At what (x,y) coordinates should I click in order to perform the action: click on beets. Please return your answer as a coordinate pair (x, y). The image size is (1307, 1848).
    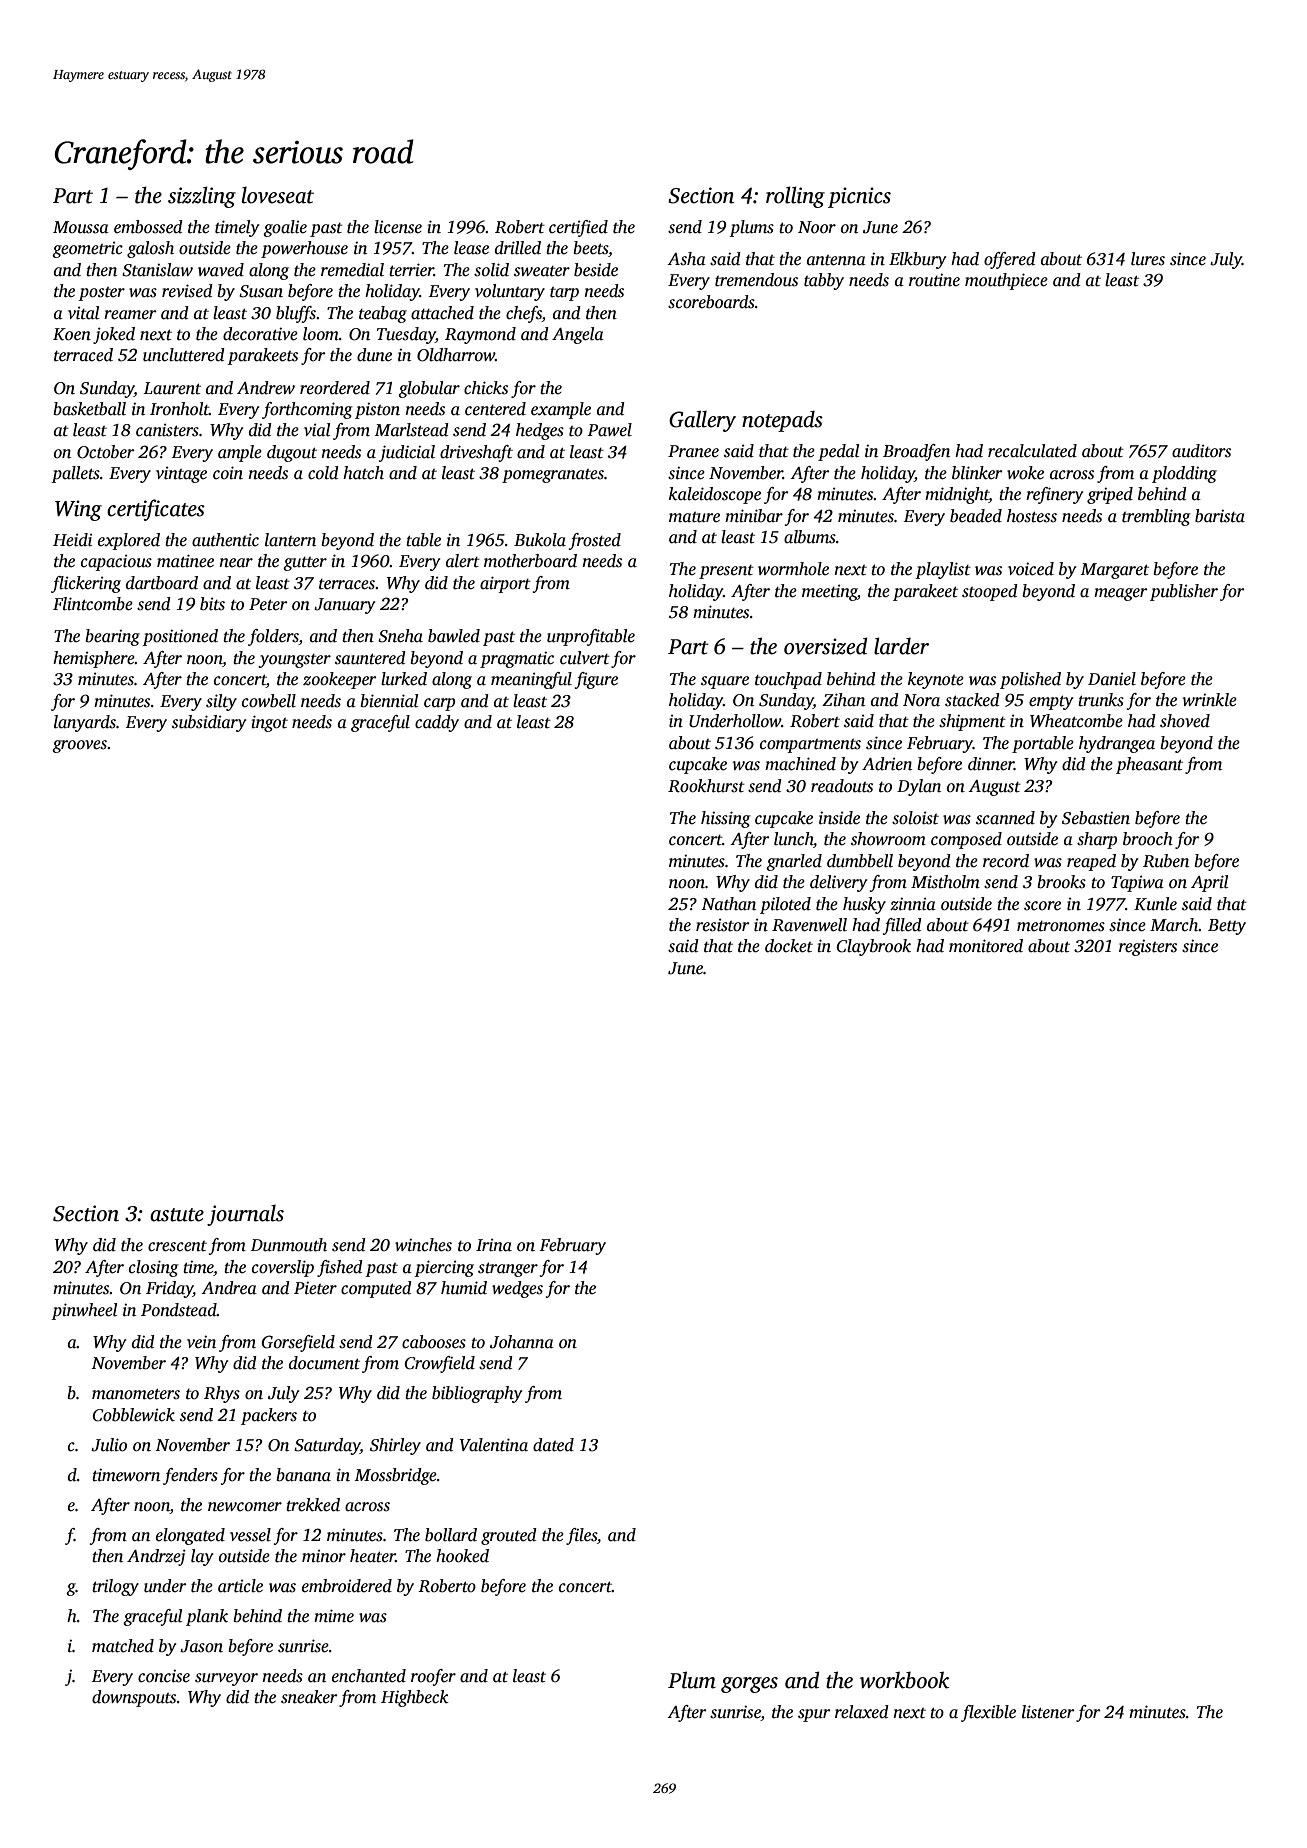
    Looking at the image, I should click on (590, 248).
